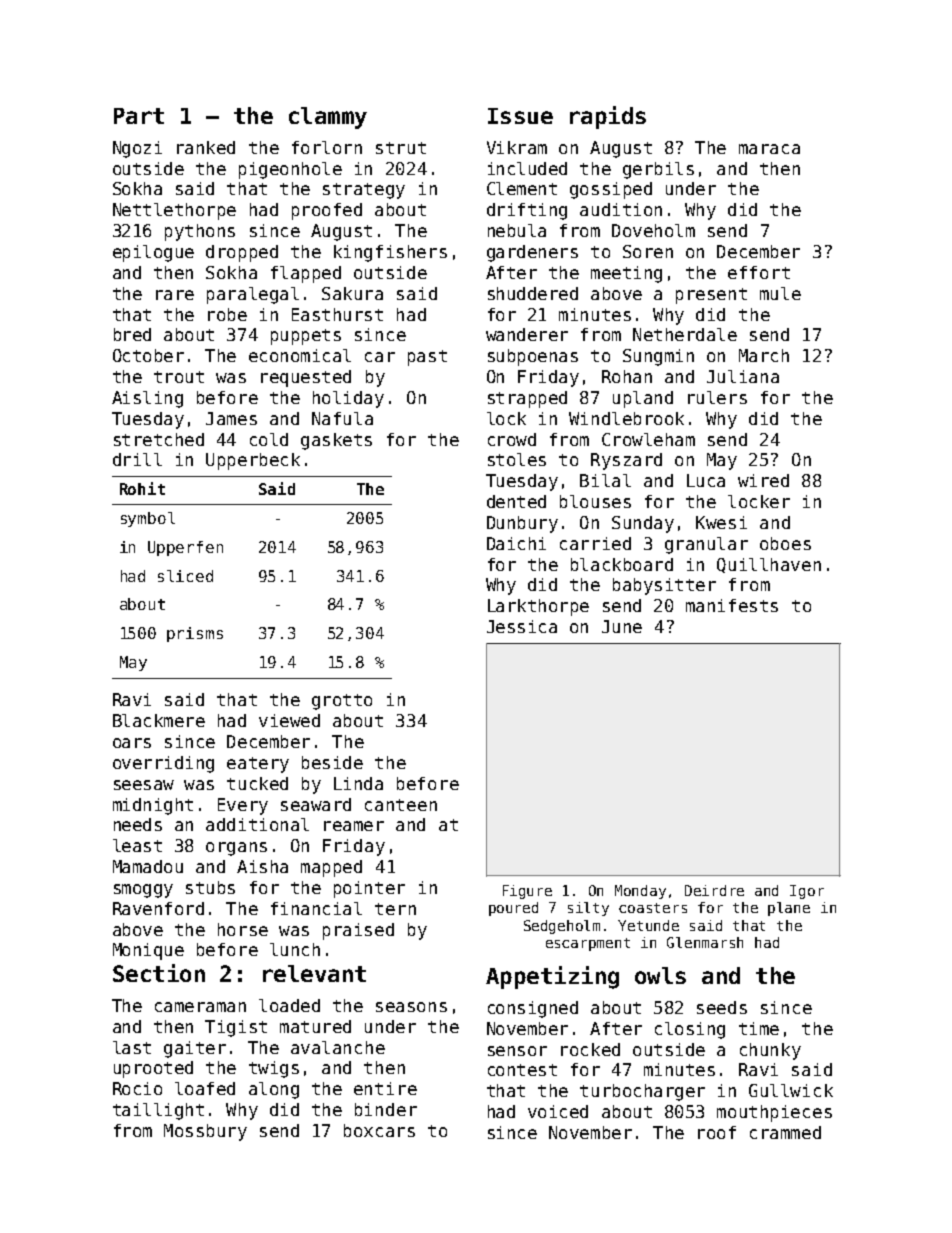 The width and height of the image is (952, 1233). I want to click on Daichi, so click(516, 543).
